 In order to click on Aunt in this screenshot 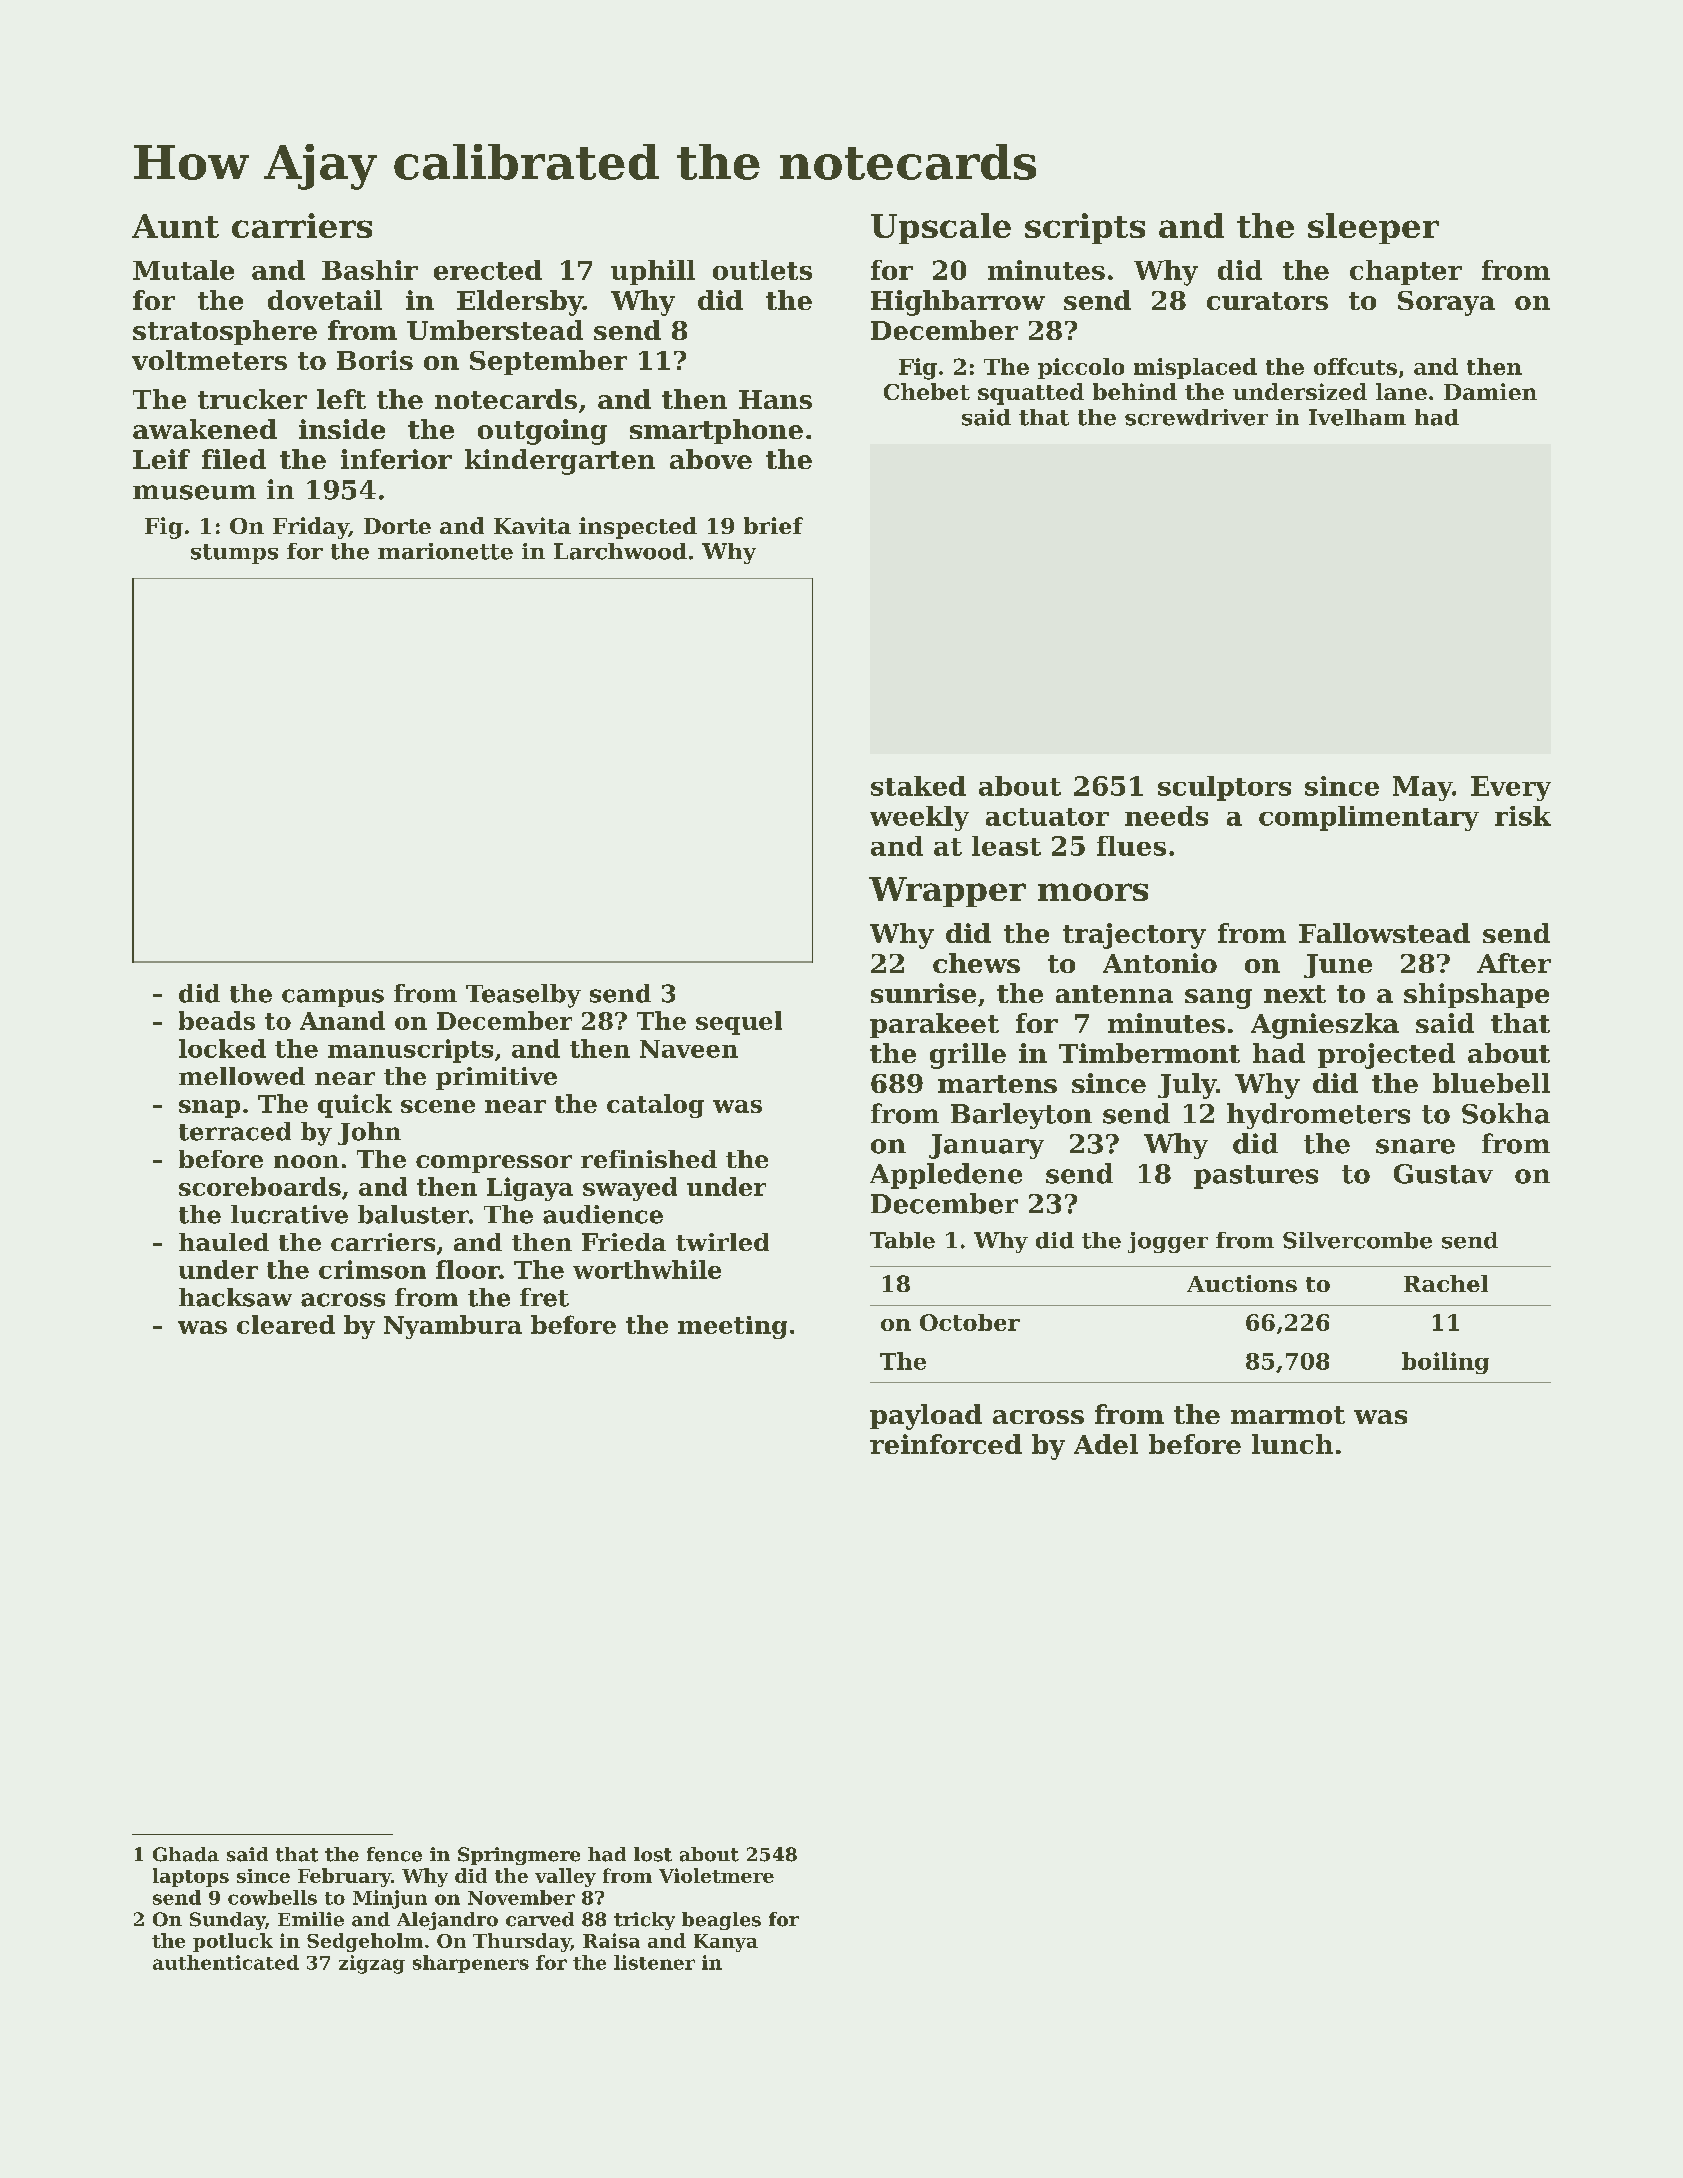, I will do `click(175, 226)`.
